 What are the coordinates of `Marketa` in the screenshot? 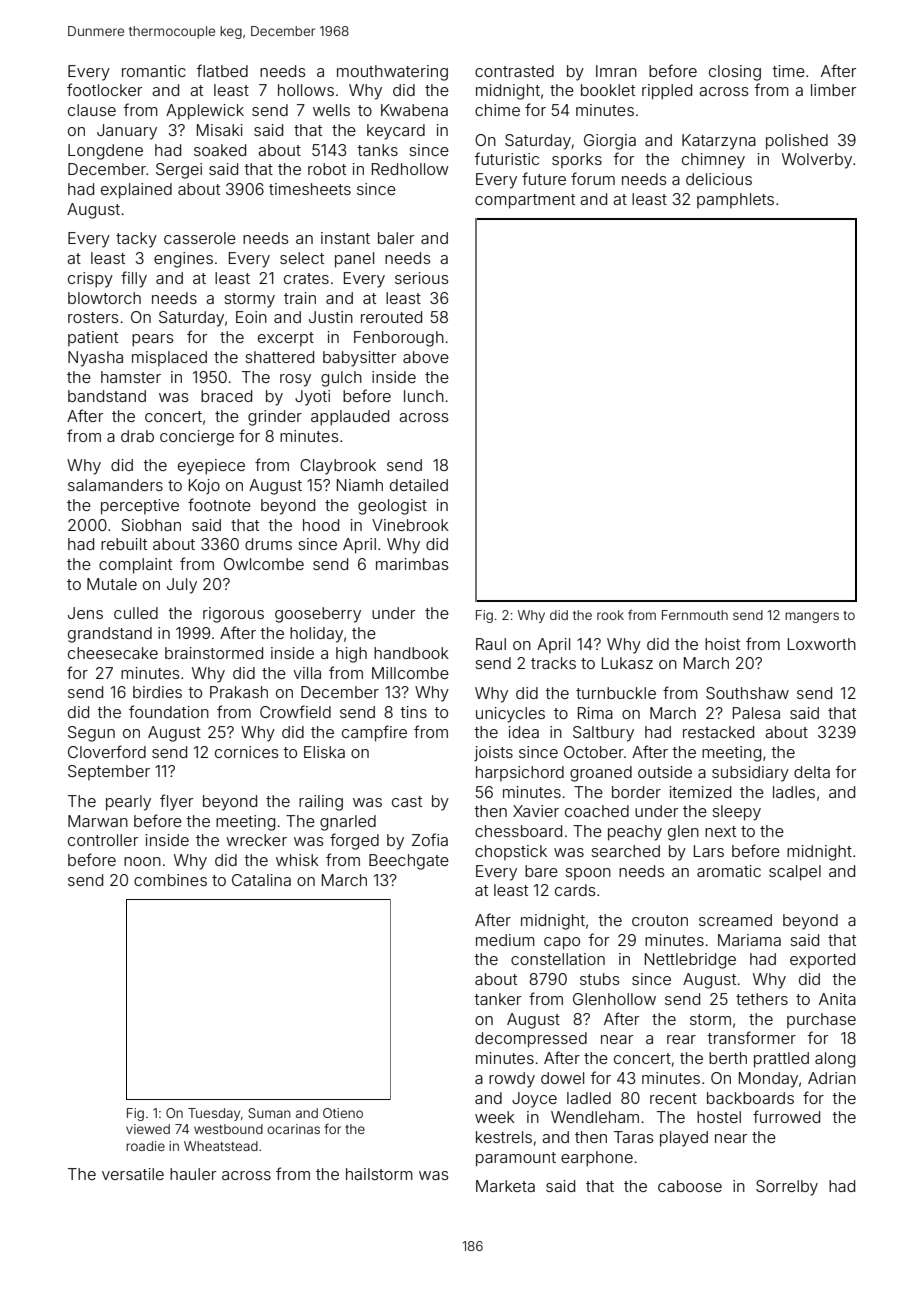 It's located at (505, 1186).
